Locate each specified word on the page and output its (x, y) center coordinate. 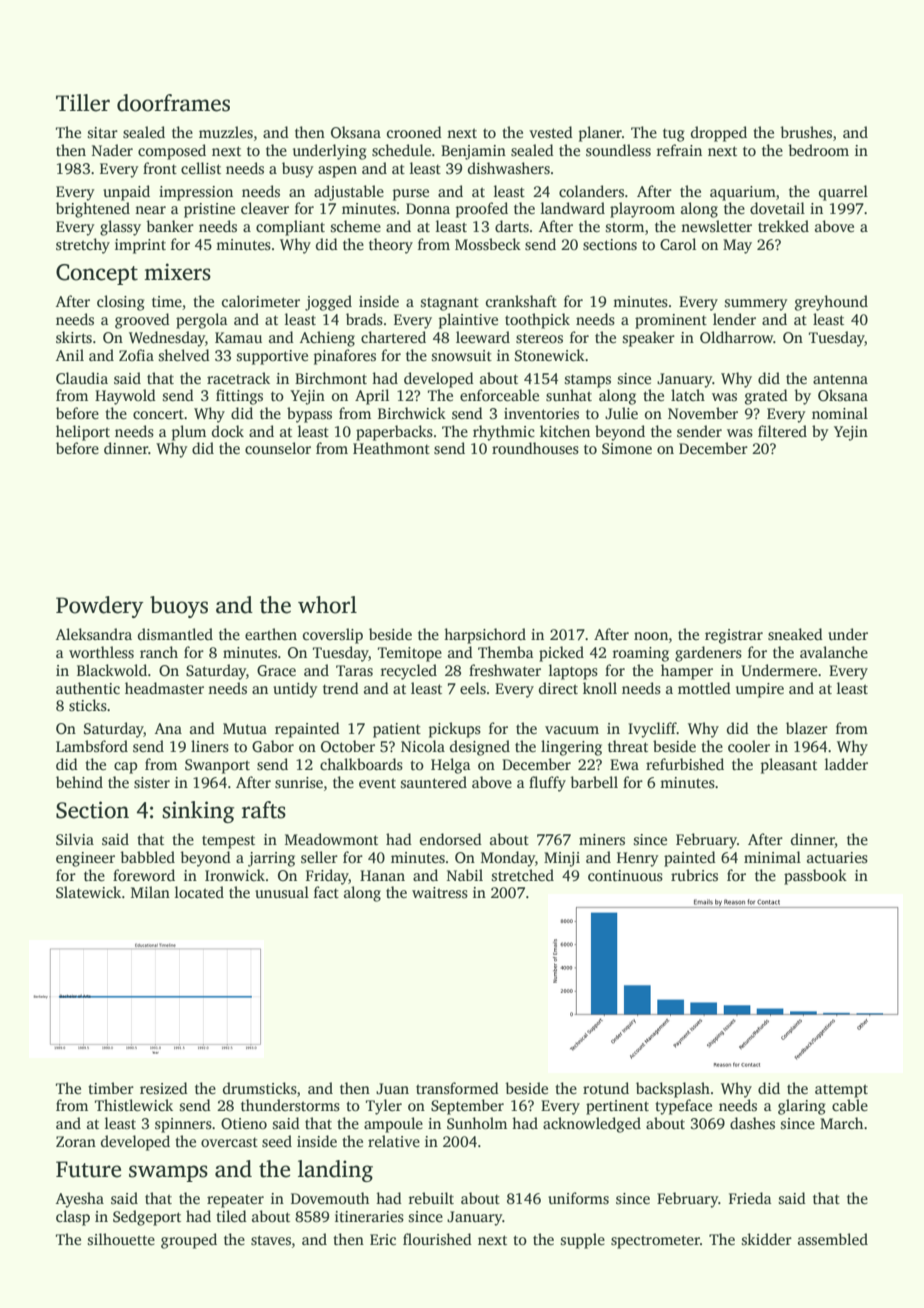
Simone (627, 449)
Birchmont (331, 378)
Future (88, 1169)
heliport (83, 433)
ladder (846, 764)
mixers (177, 272)
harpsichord (485, 636)
